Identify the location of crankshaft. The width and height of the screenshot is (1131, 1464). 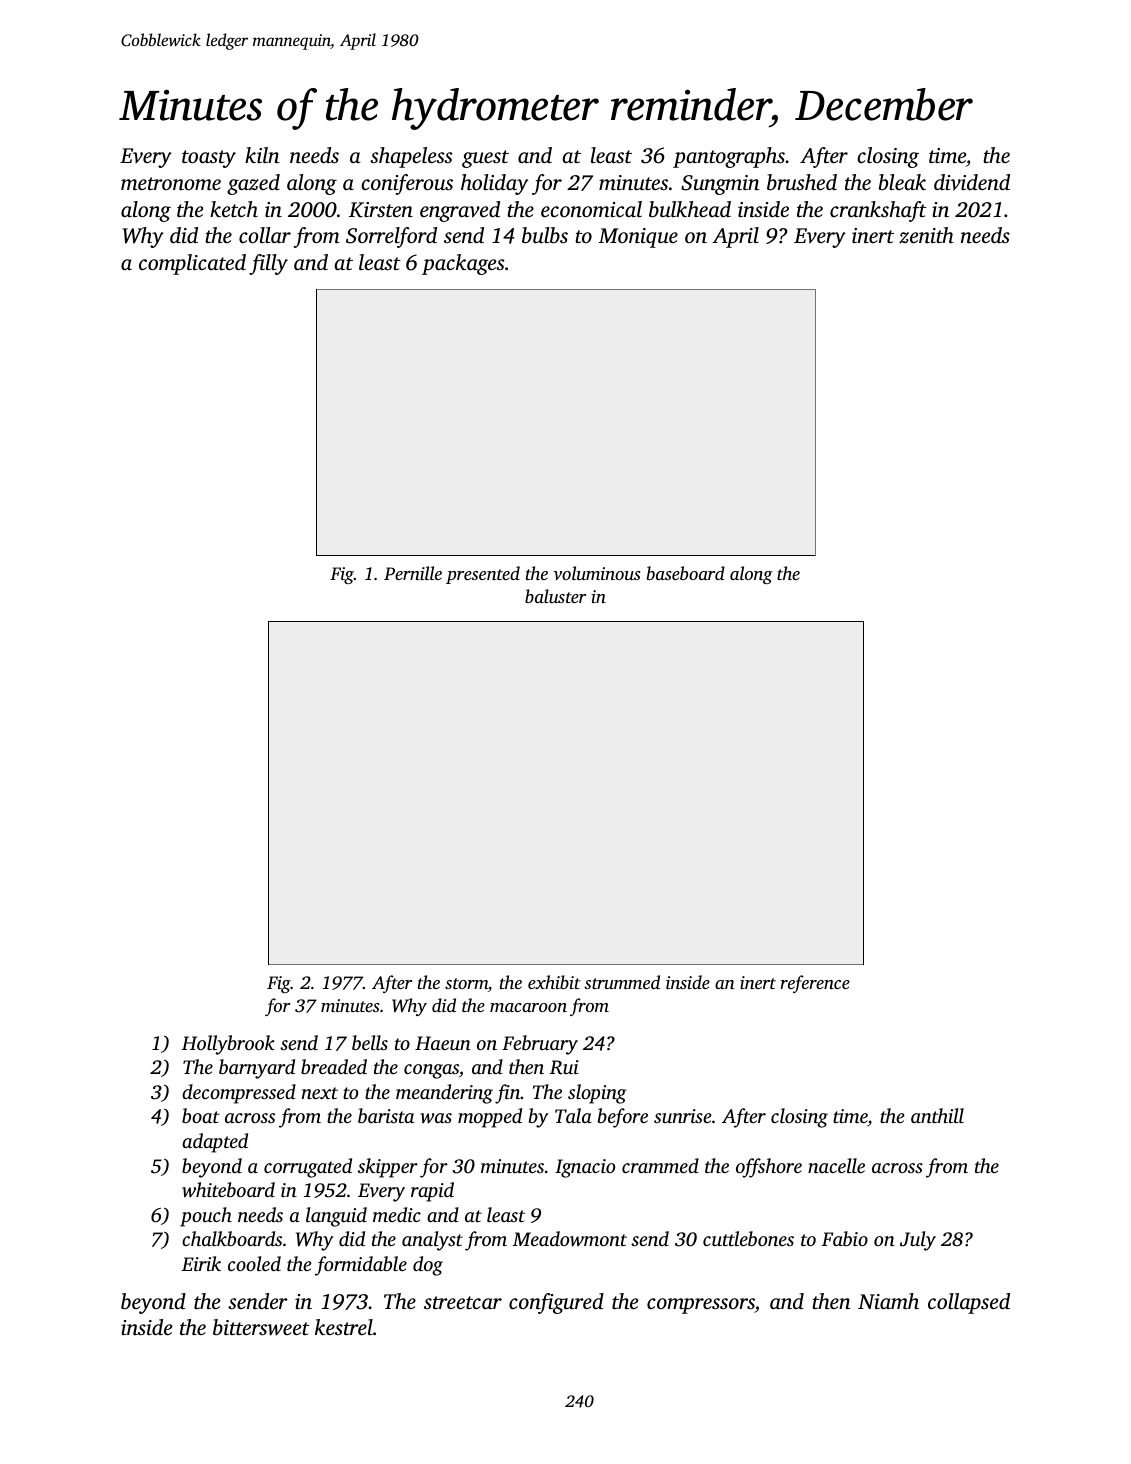
(878, 211).
